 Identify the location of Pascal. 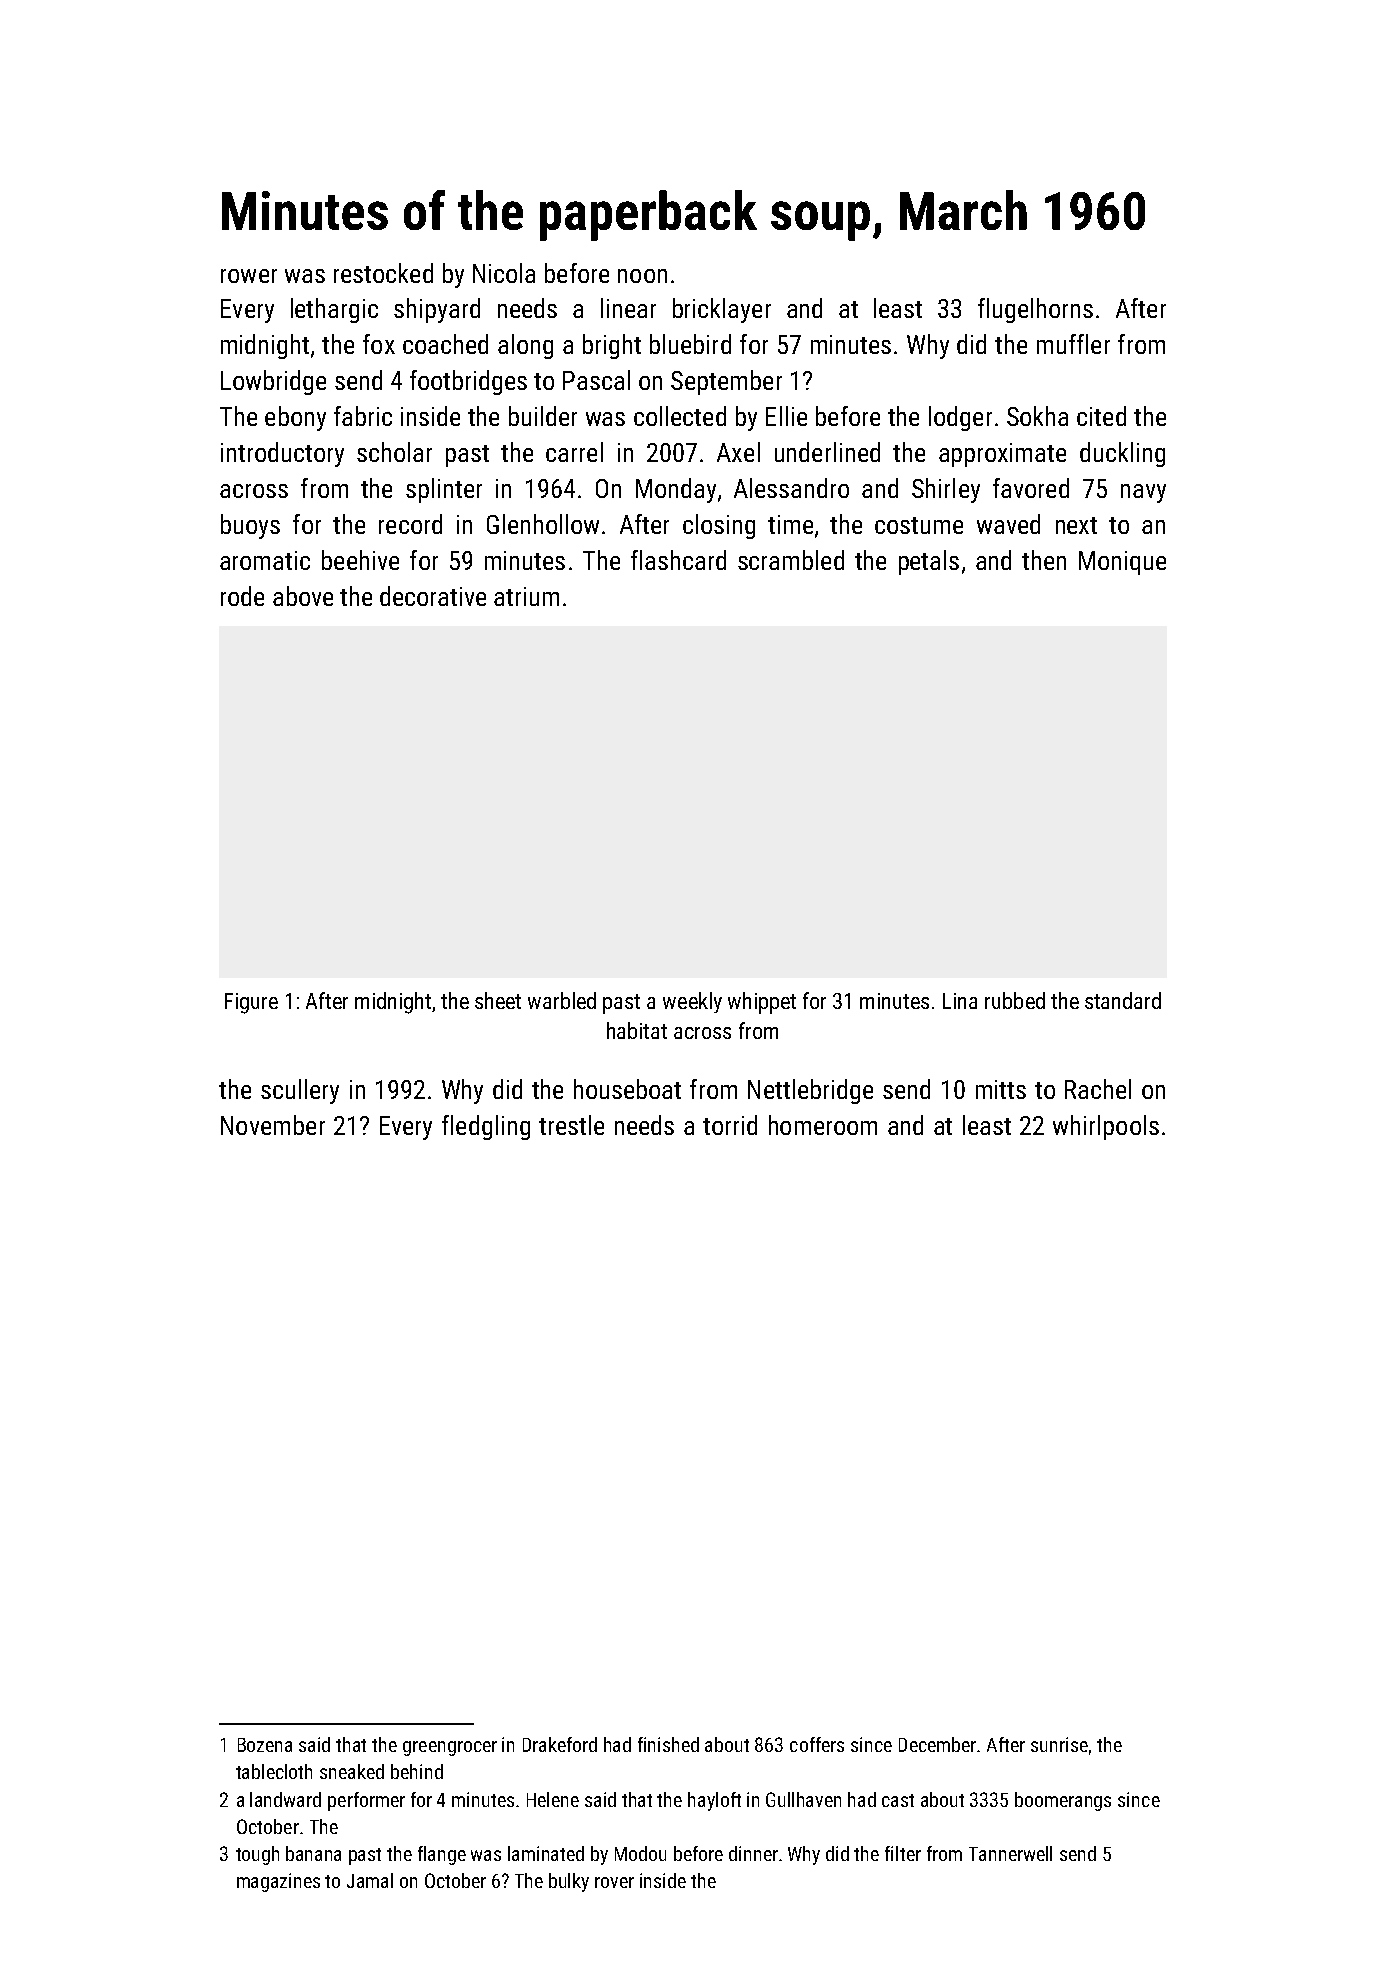
(596, 380).
